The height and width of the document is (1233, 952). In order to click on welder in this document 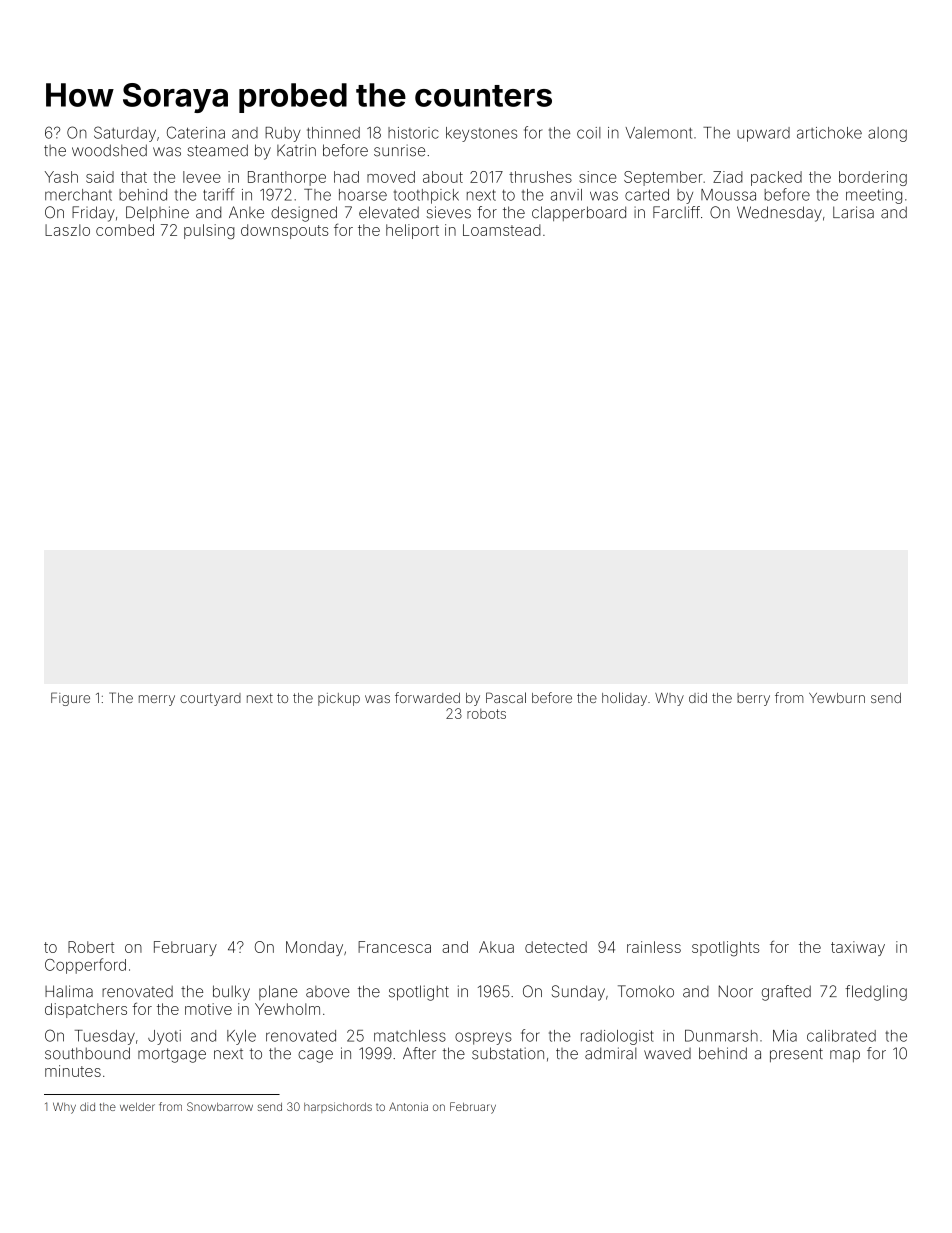, I will do `click(137, 1106)`.
